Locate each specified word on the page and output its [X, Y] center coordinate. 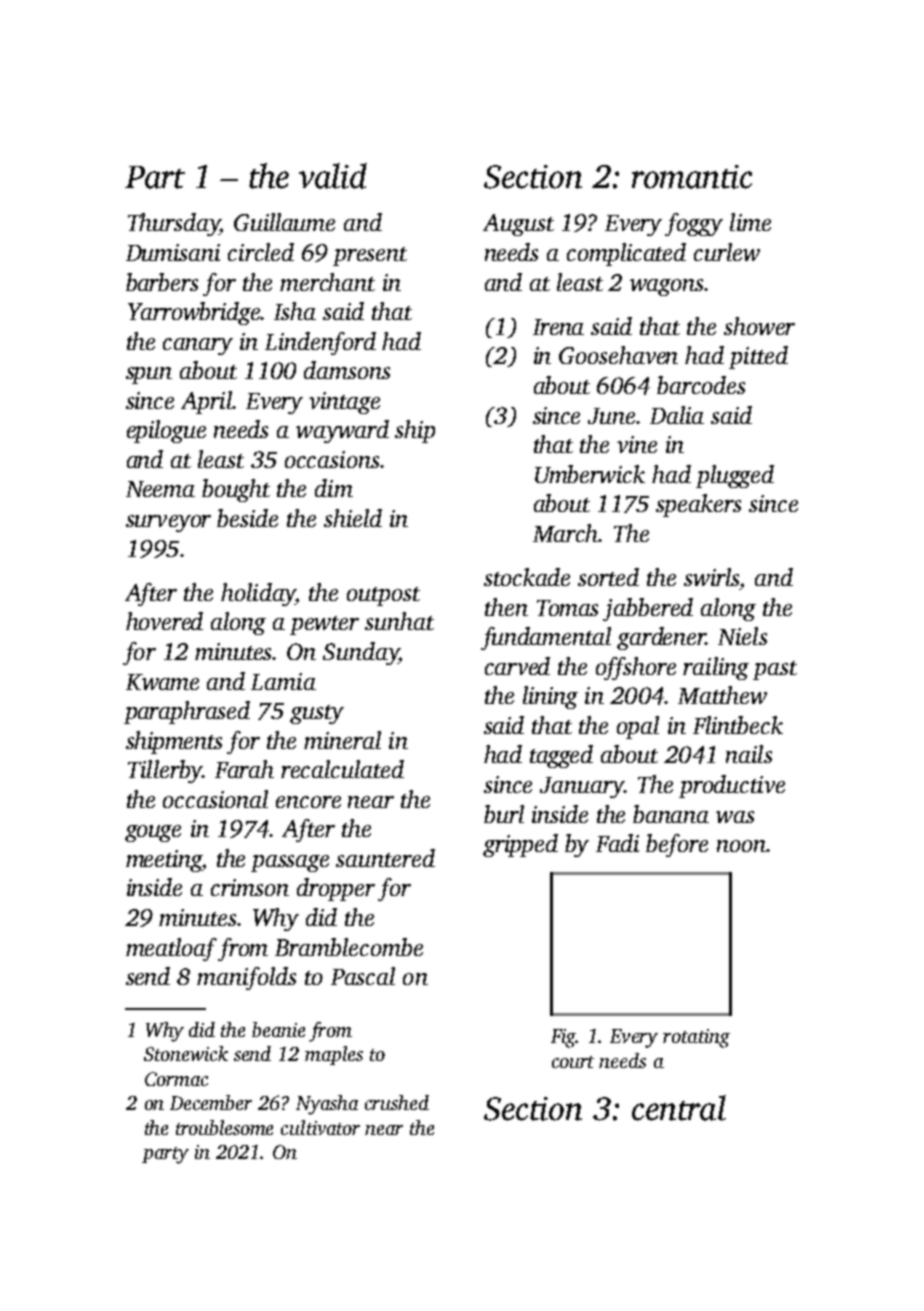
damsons [347, 370]
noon [741, 846]
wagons [666, 287]
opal [638, 727]
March [565, 533]
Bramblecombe [349, 947]
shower [759, 326]
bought [236, 490]
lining [550, 697]
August [518, 225]
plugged [735, 476]
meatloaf [171, 949]
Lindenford [320, 343]
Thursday [174, 224]
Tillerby [165, 771]
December [211, 1102]
